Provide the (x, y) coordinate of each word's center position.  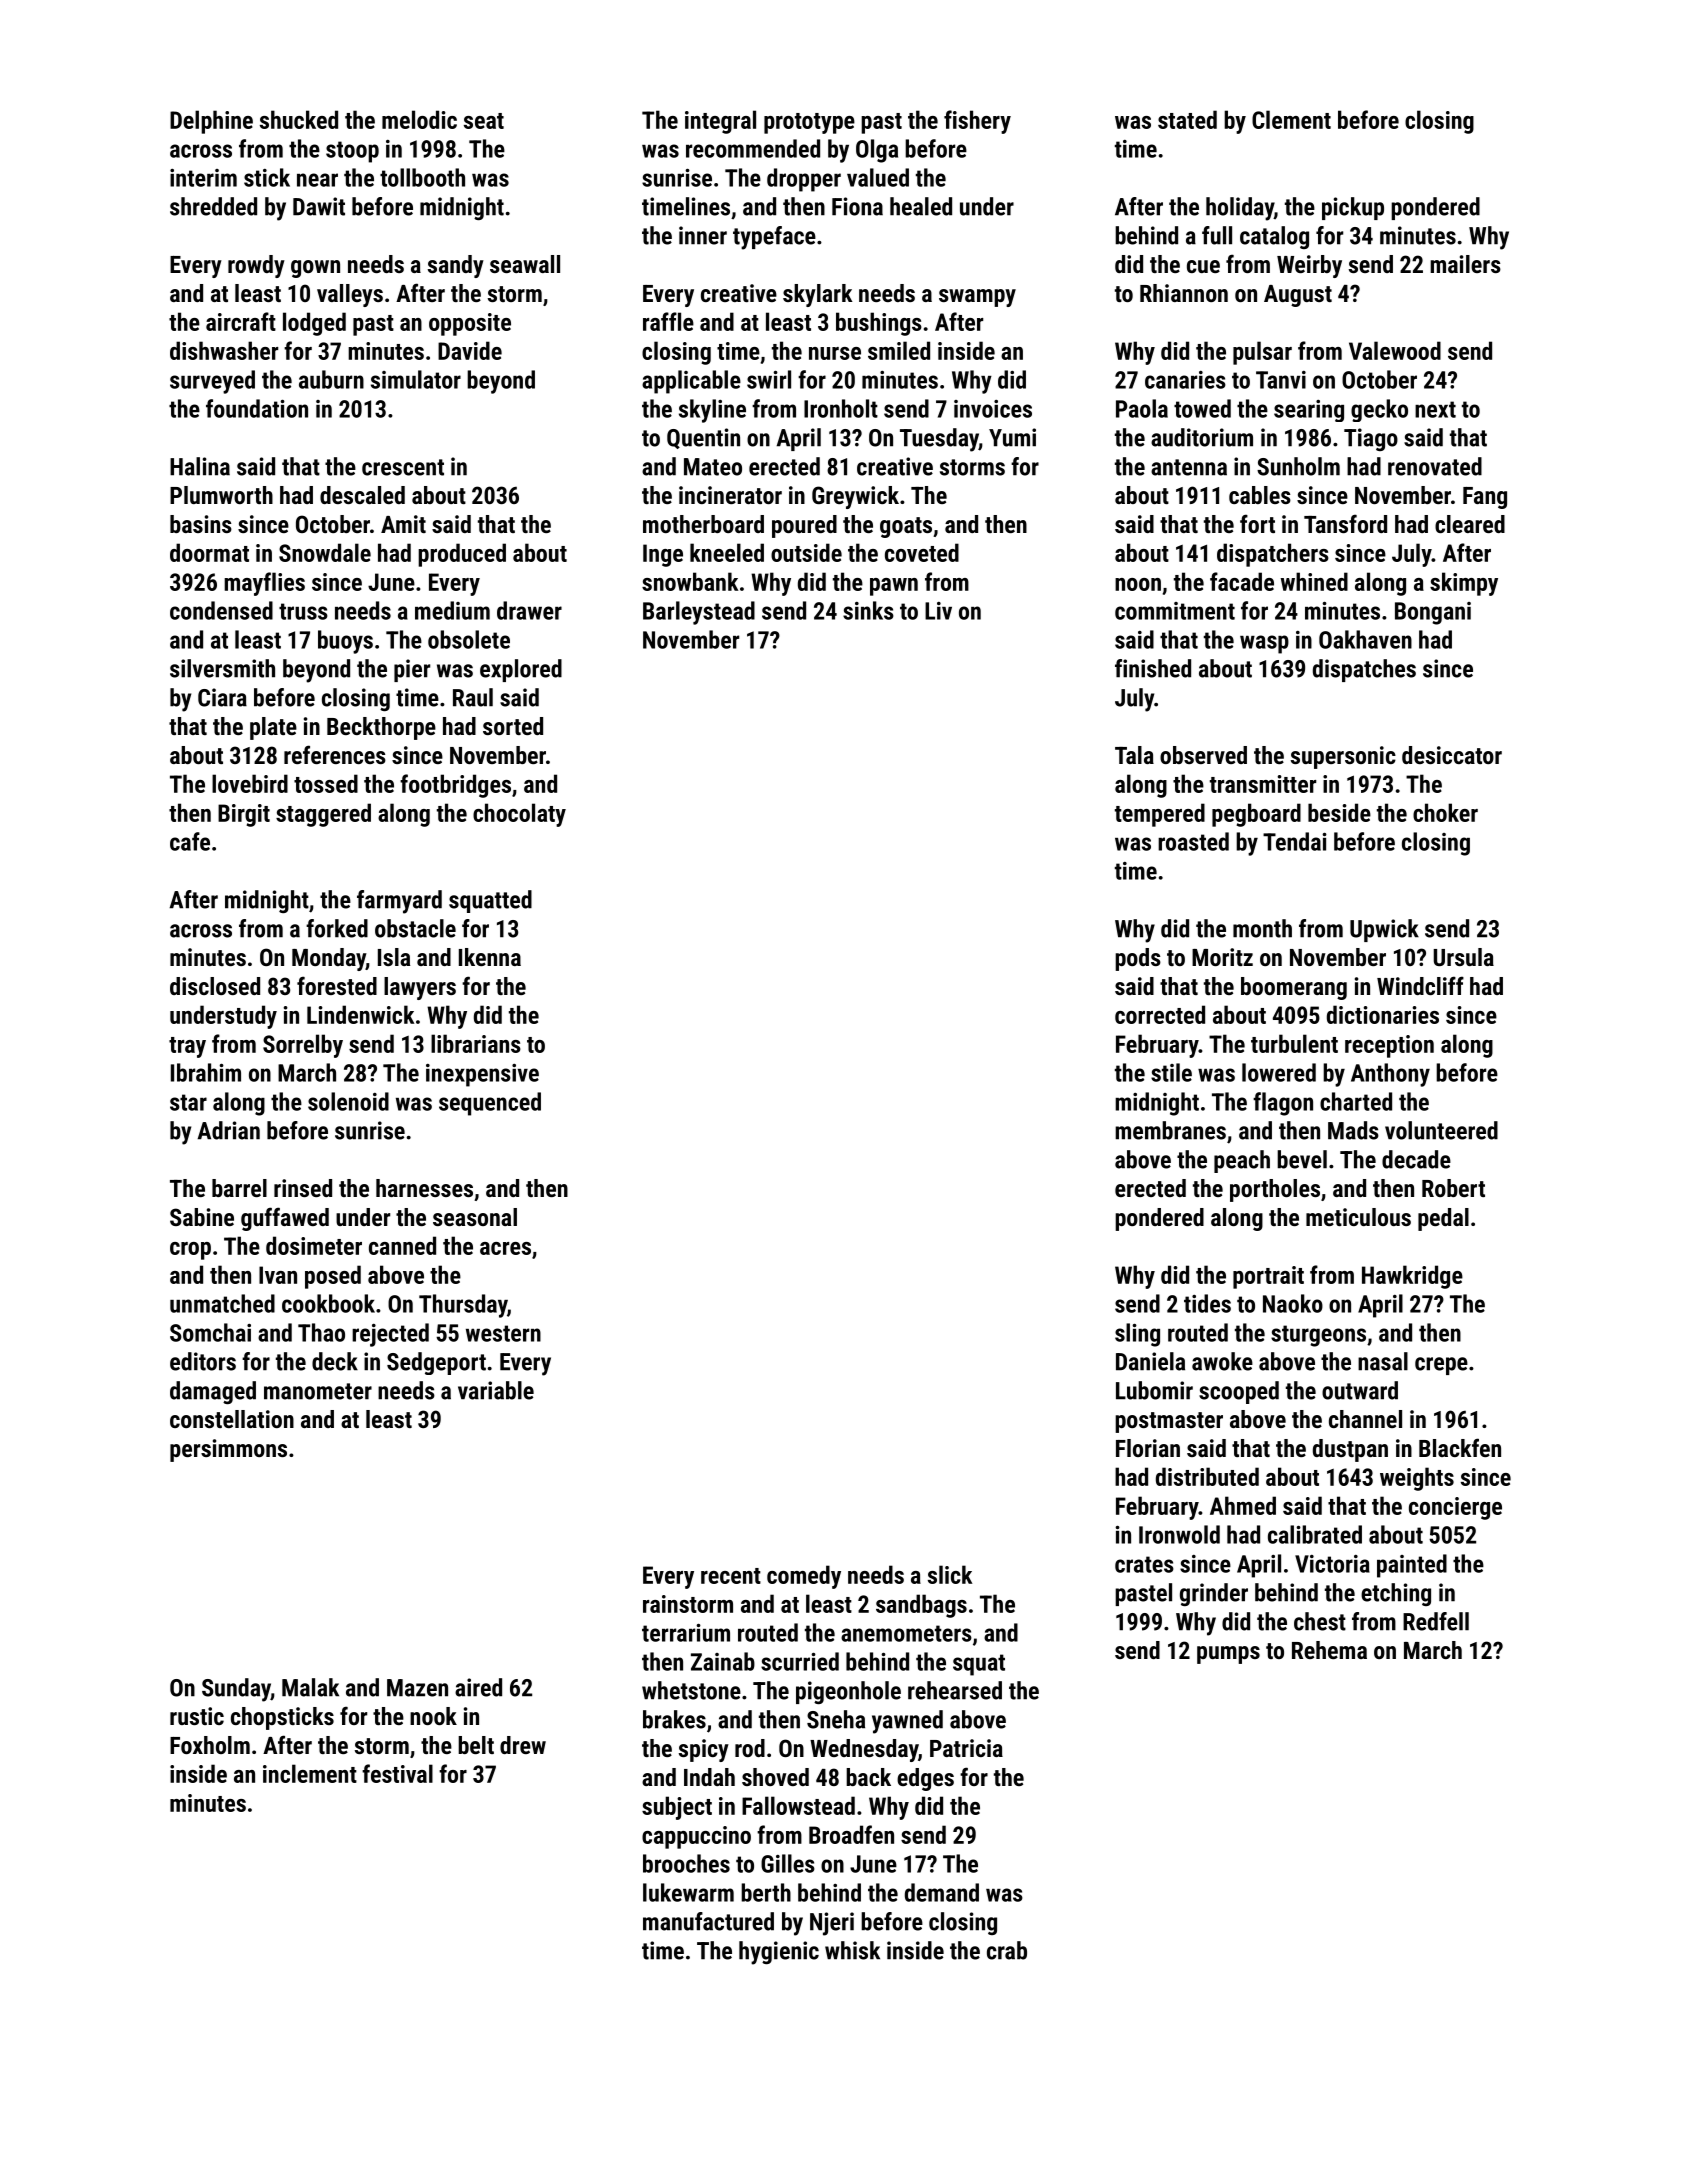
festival (397, 1773)
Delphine (211, 122)
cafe (190, 841)
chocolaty (519, 815)
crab (1007, 1950)
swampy (977, 298)
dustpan (1350, 1450)
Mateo (713, 467)
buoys (345, 642)
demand (942, 1892)
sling (1137, 1335)
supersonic (1343, 757)
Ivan (278, 1275)
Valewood (1395, 350)
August (1298, 296)
